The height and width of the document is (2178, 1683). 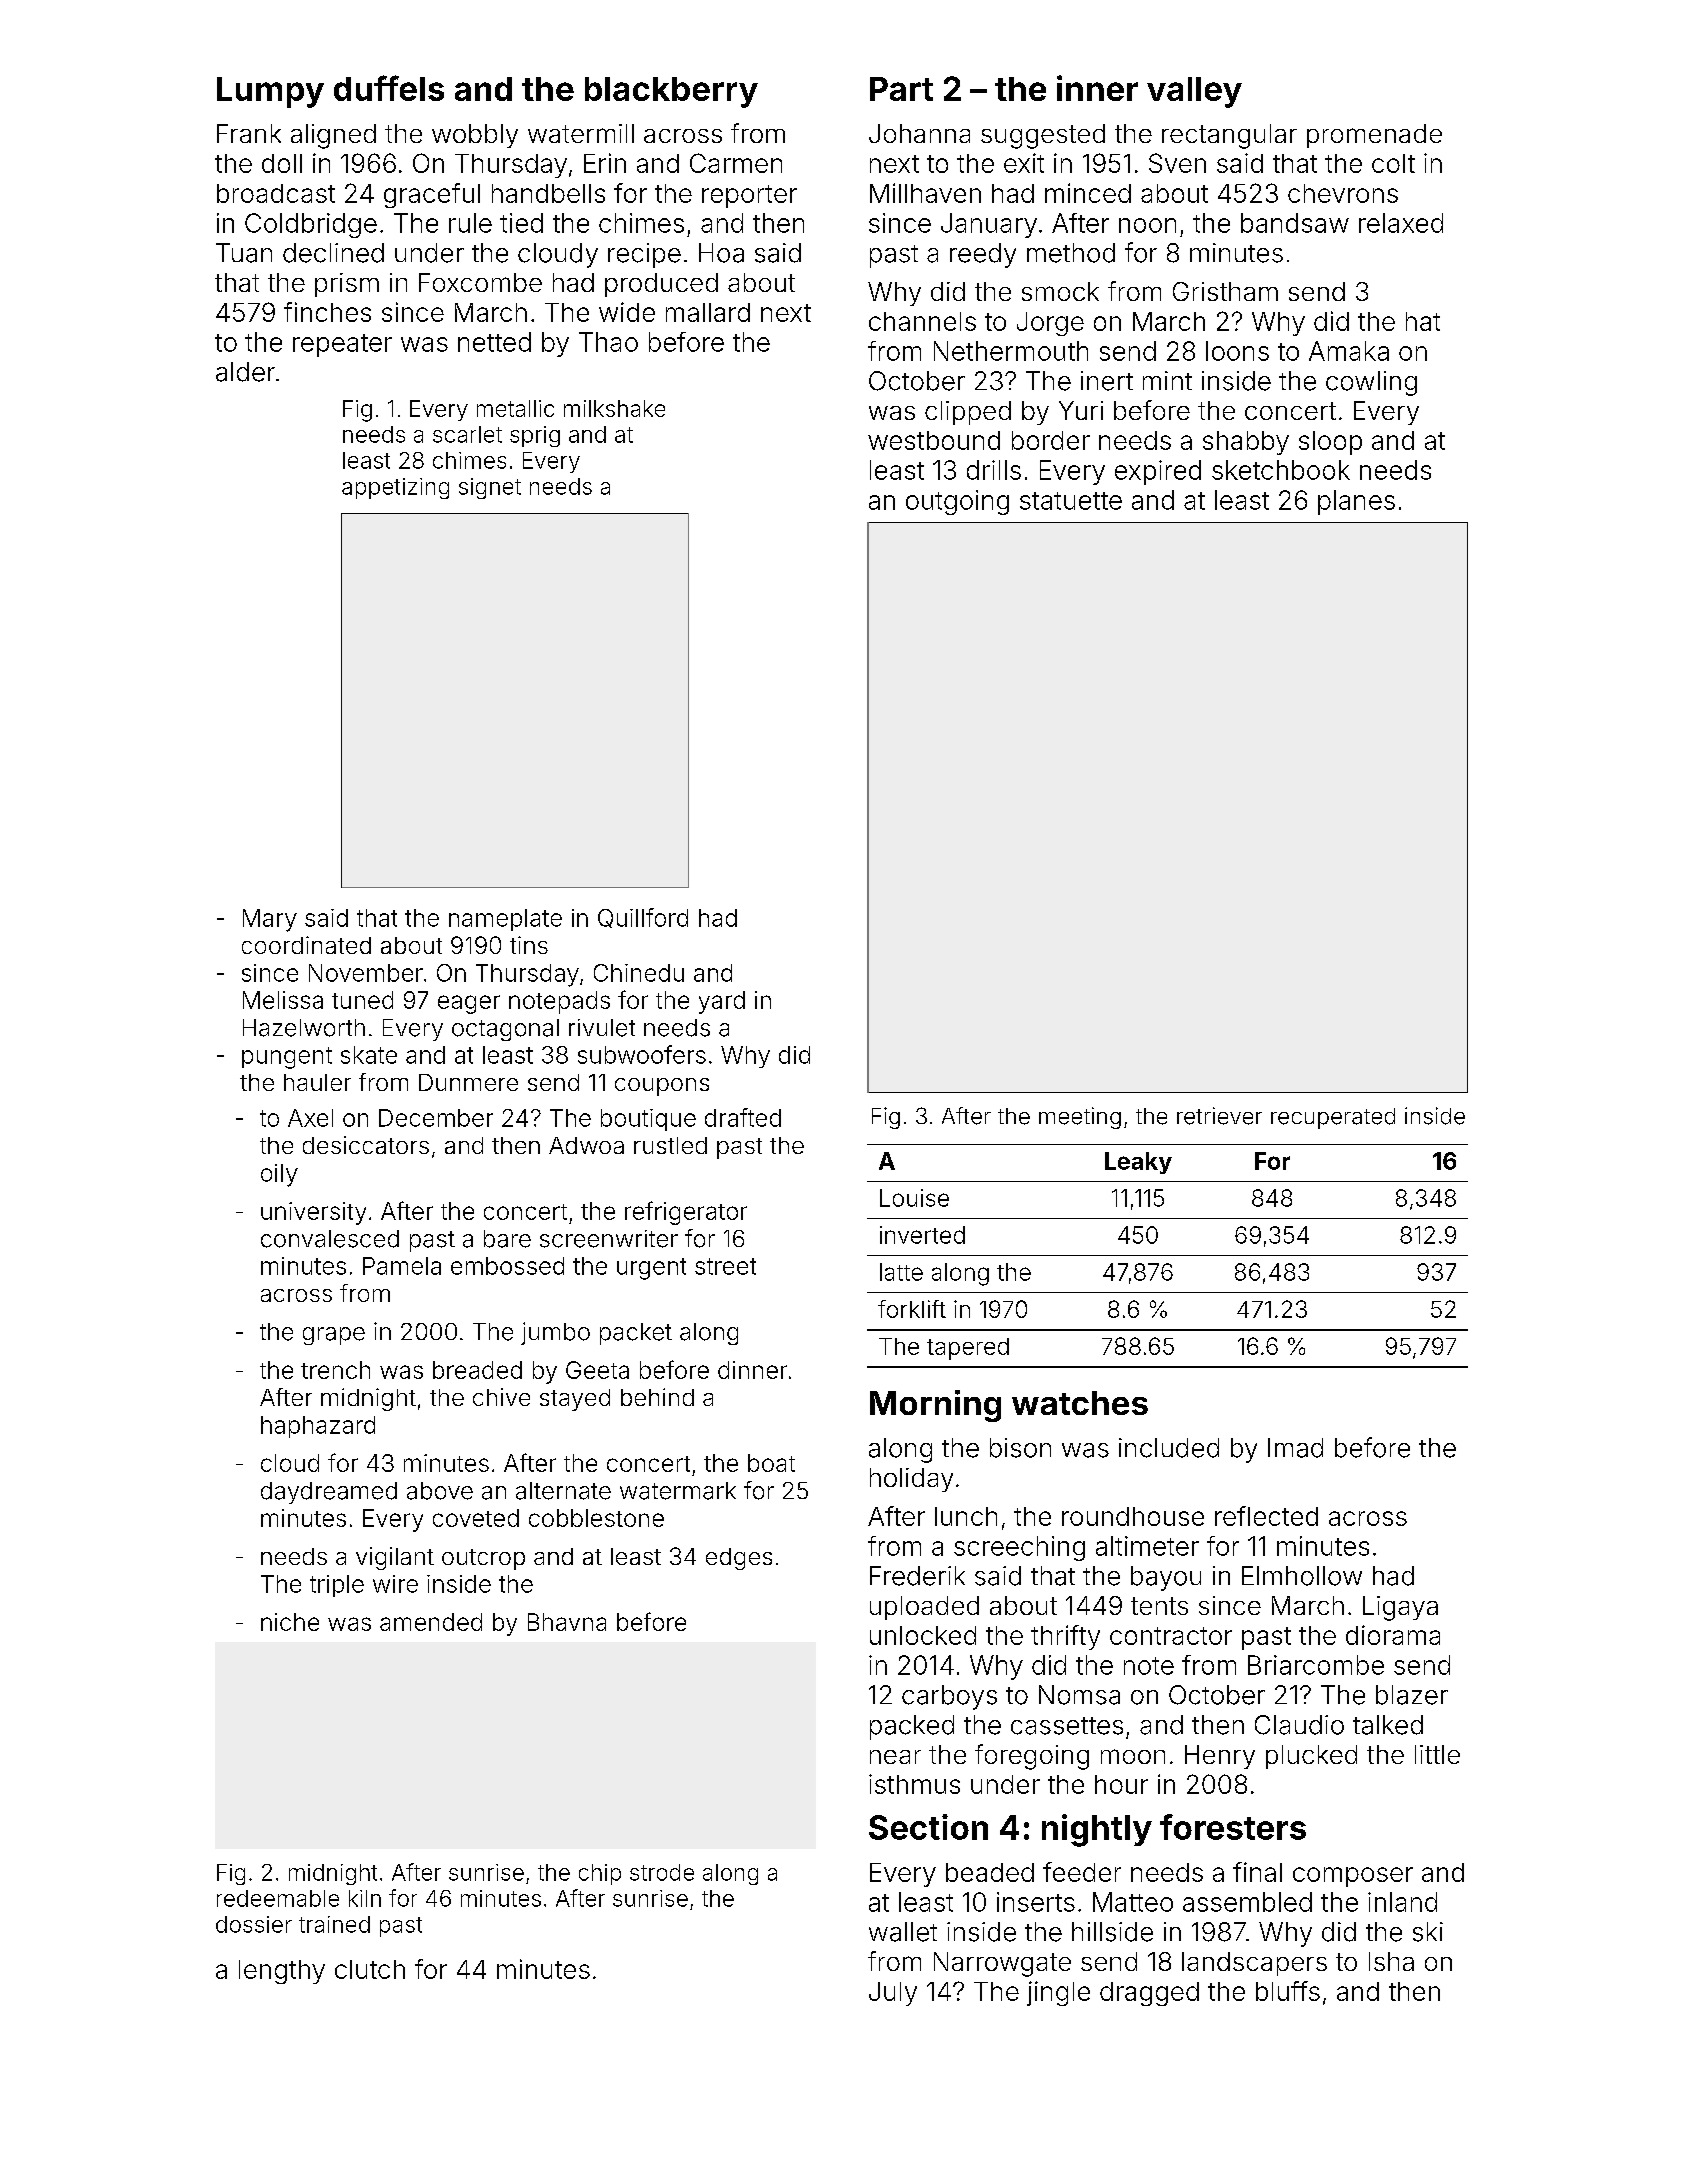 What do you see at coordinates (736, 163) in the document?
I see `Carmen` at bounding box center [736, 163].
